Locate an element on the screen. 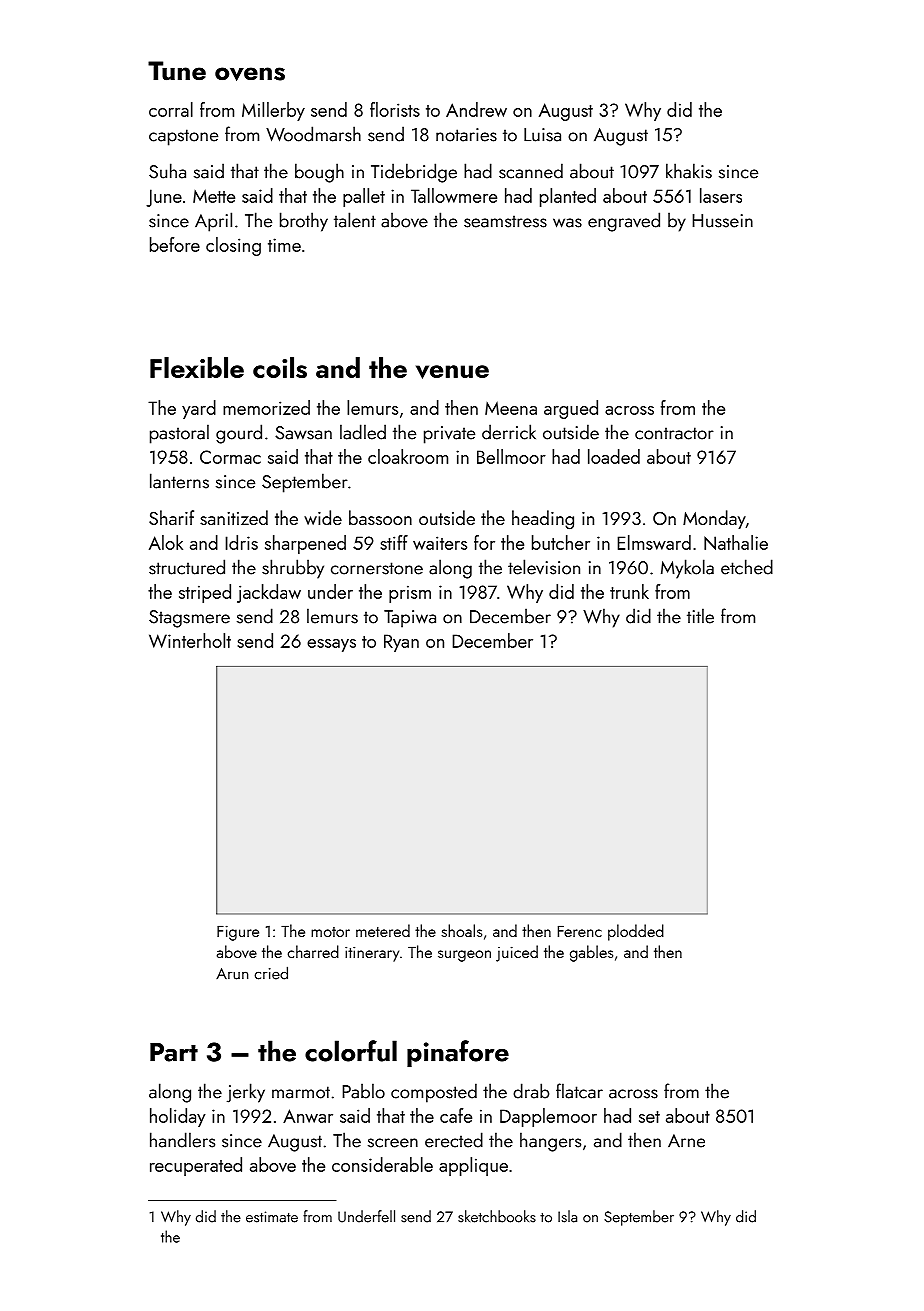  Tune is located at coordinates (177, 71).
